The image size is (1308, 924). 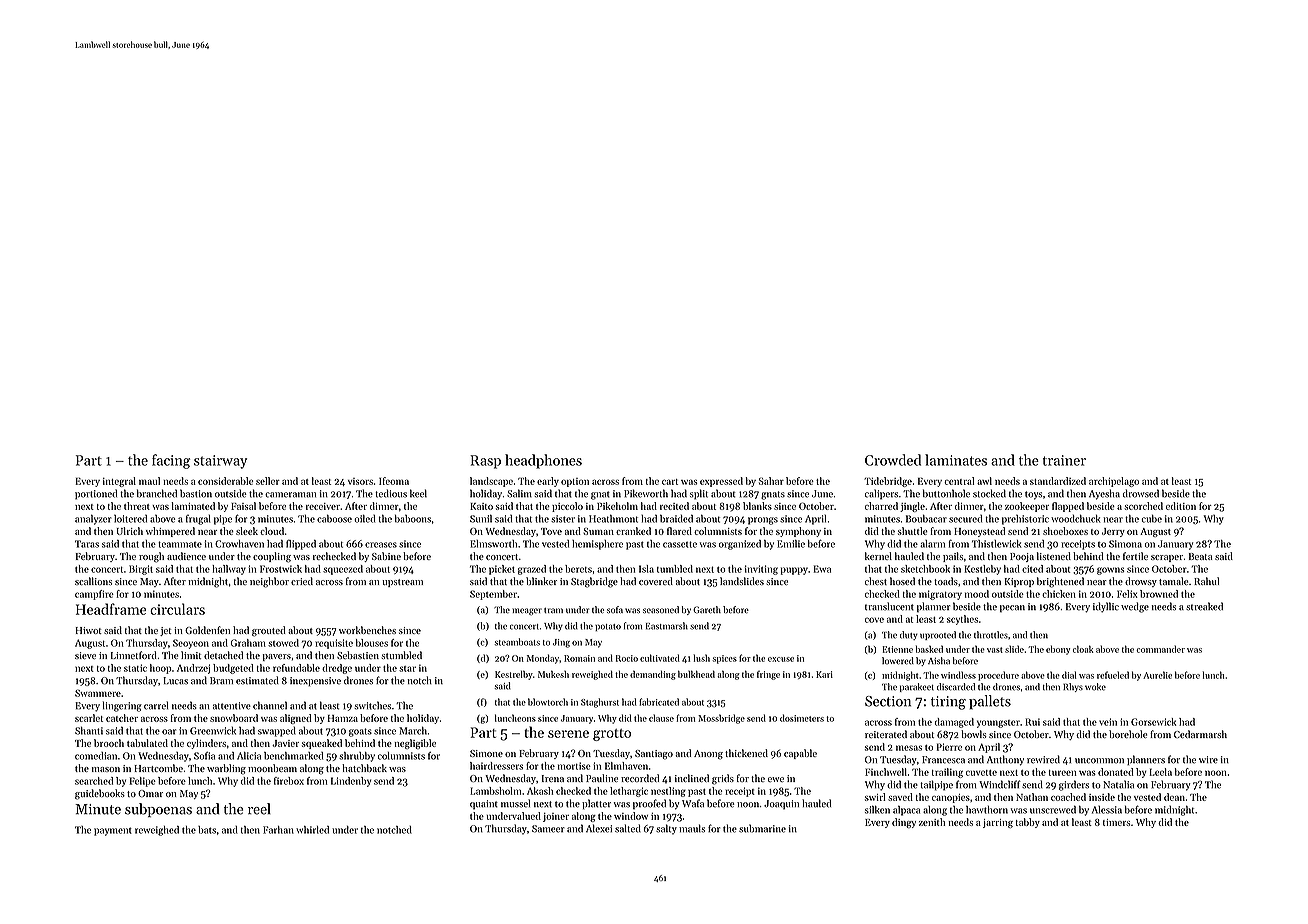 What do you see at coordinates (956, 460) in the page?
I see `laminates` at bounding box center [956, 460].
